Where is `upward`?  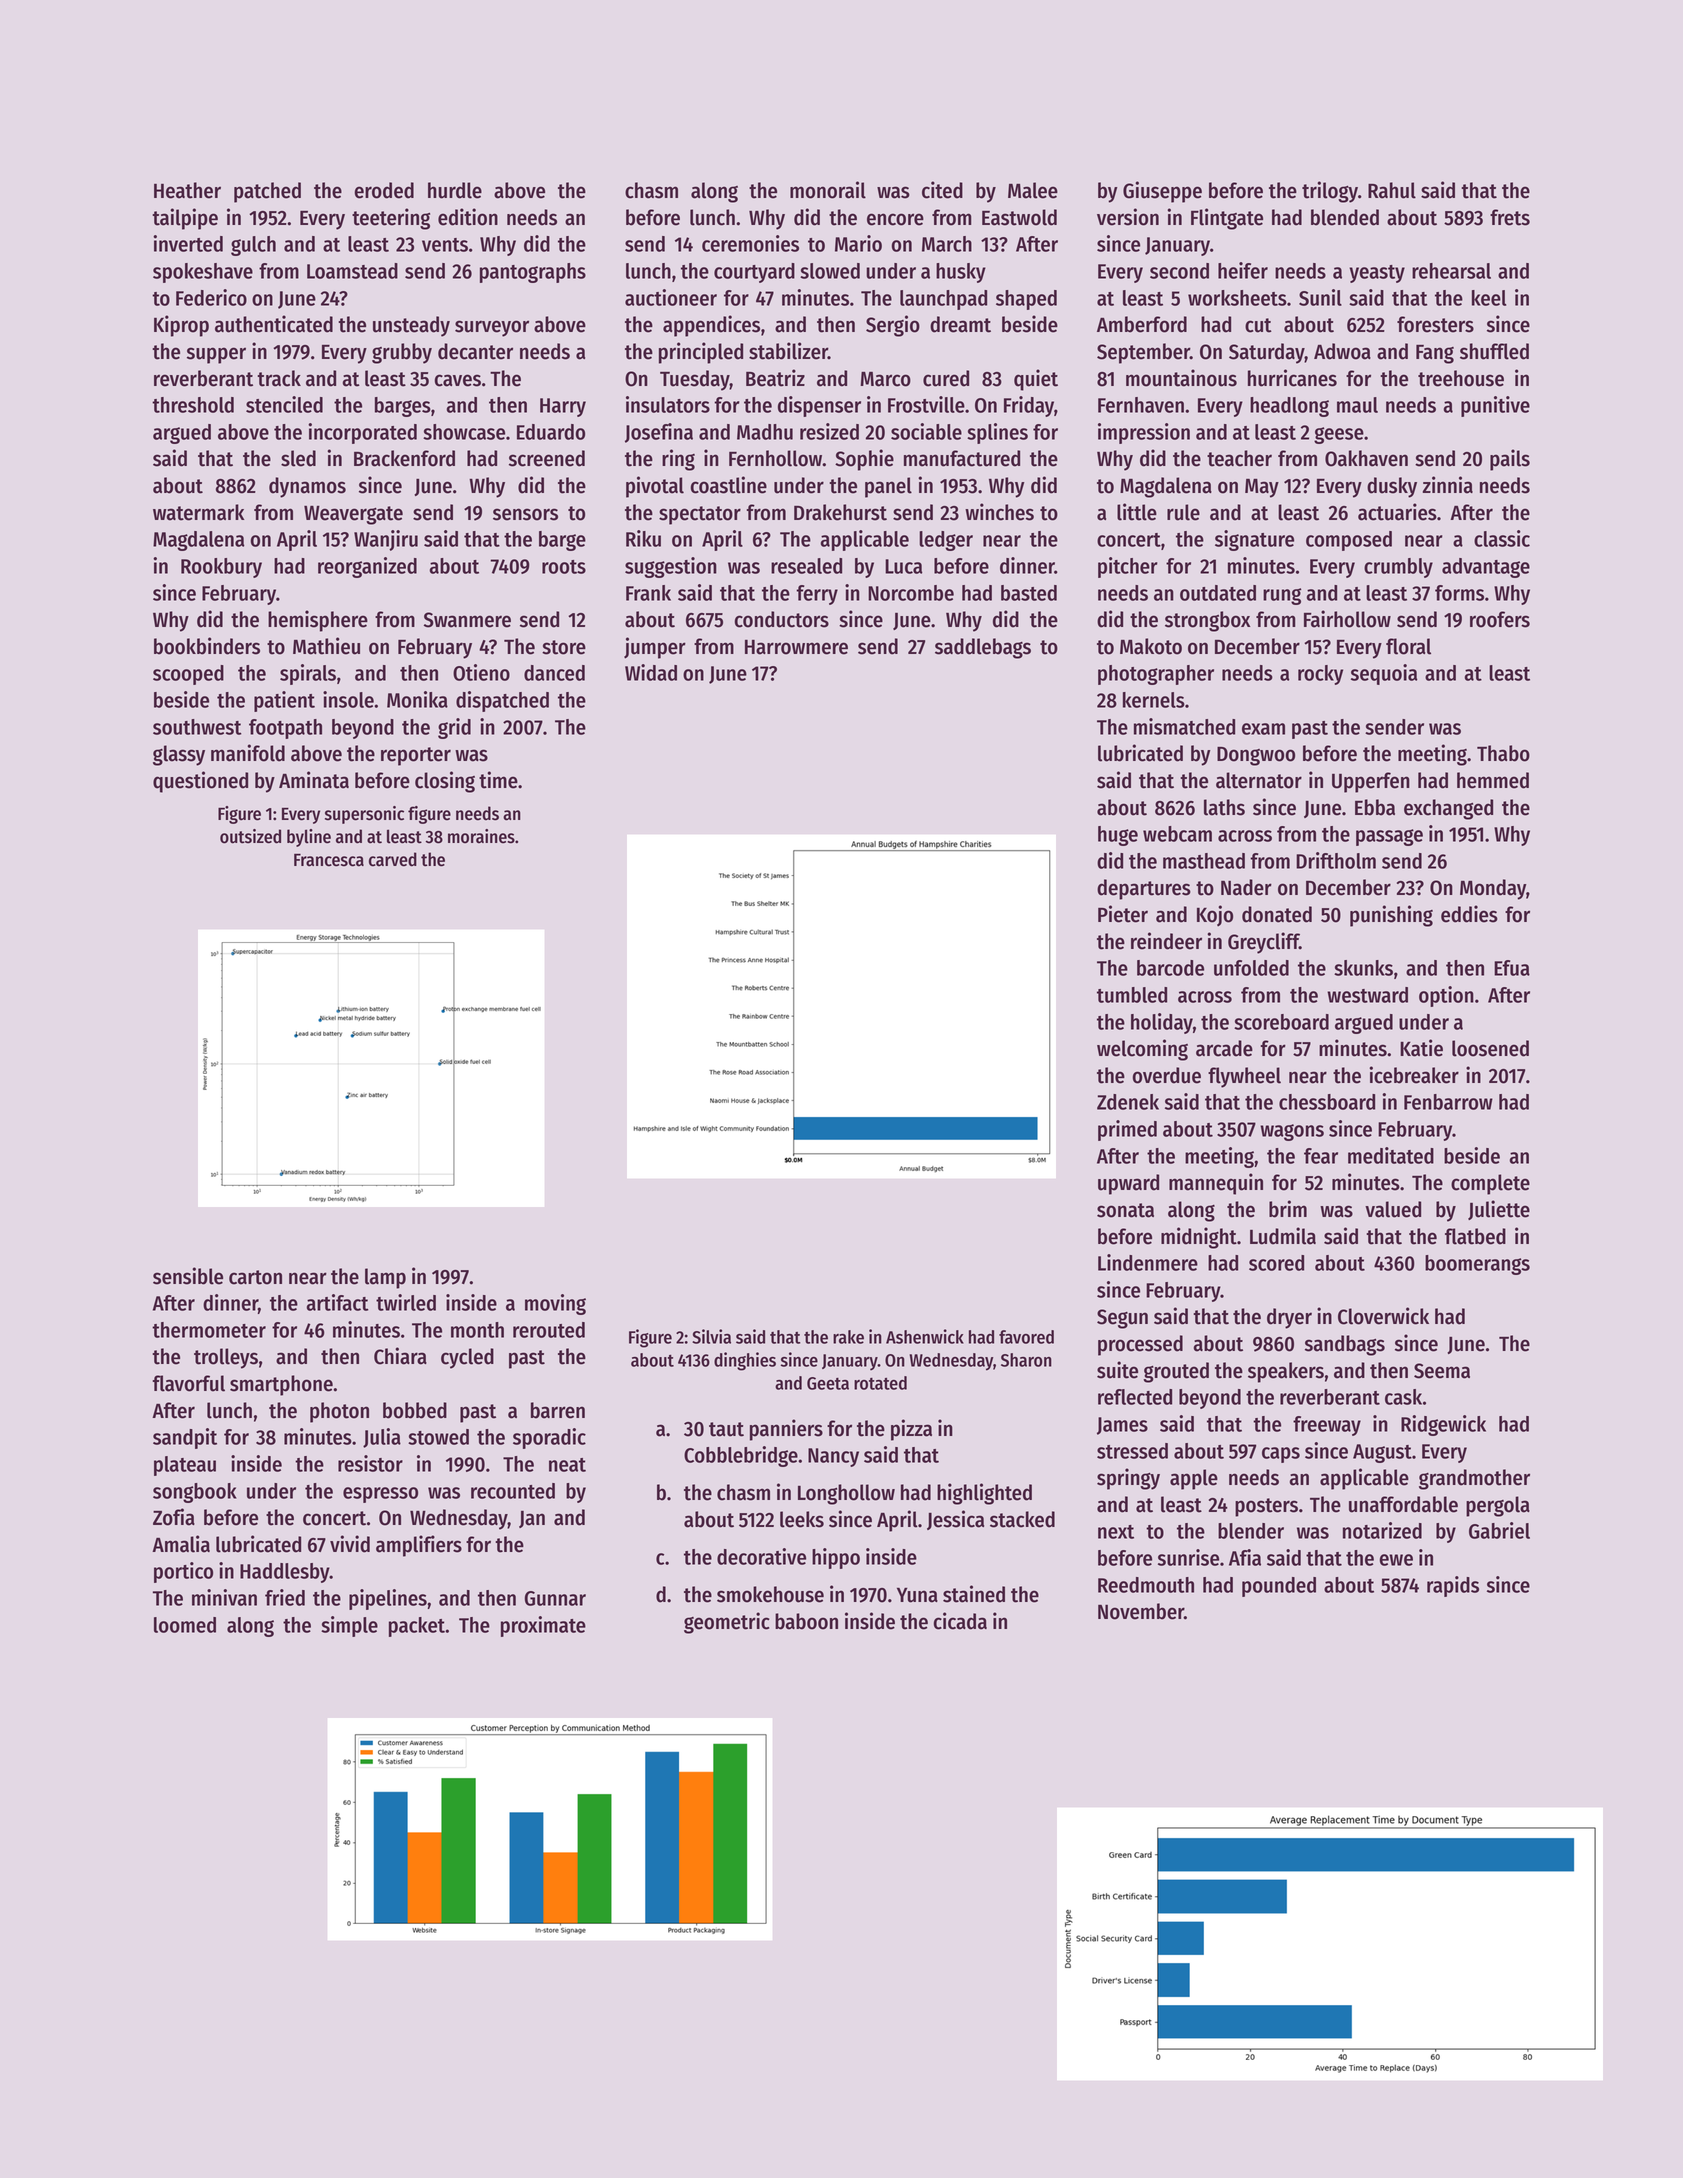
upward is located at coordinates (1128, 1184).
